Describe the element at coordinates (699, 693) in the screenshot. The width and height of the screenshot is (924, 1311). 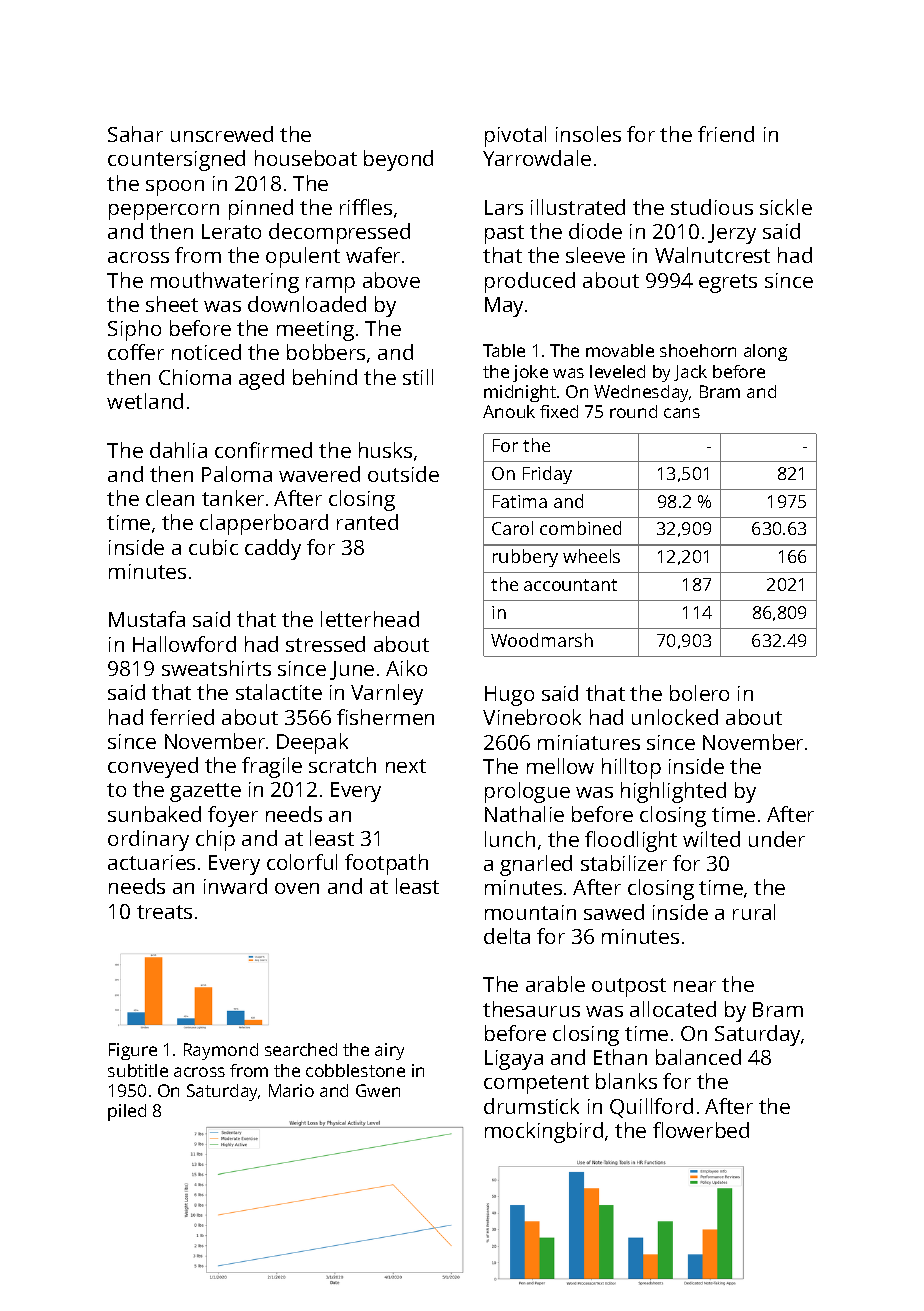
I see `bolero` at that location.
